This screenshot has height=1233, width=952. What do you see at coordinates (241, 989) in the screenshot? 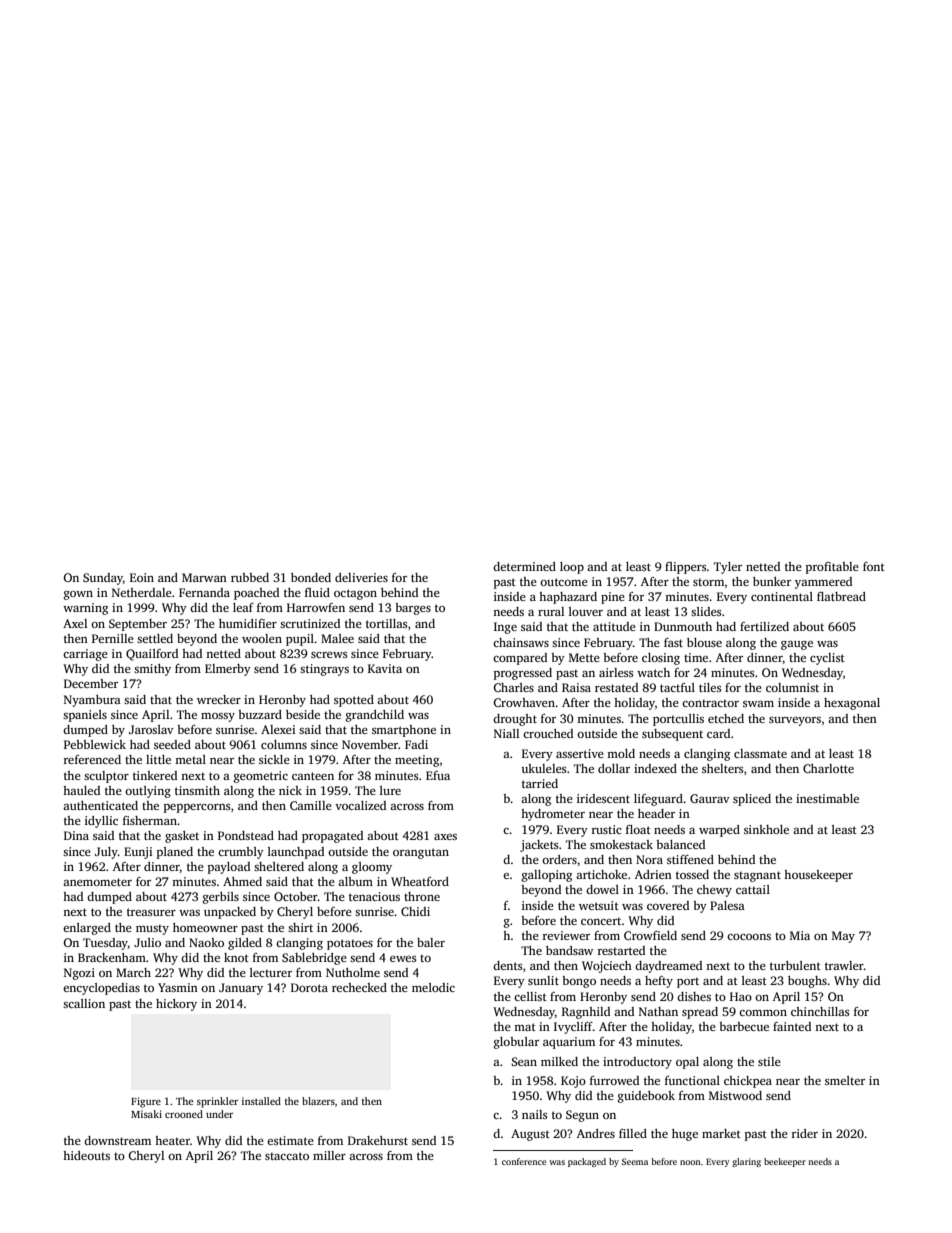
I see `January` at bounding box center [241, 989].
